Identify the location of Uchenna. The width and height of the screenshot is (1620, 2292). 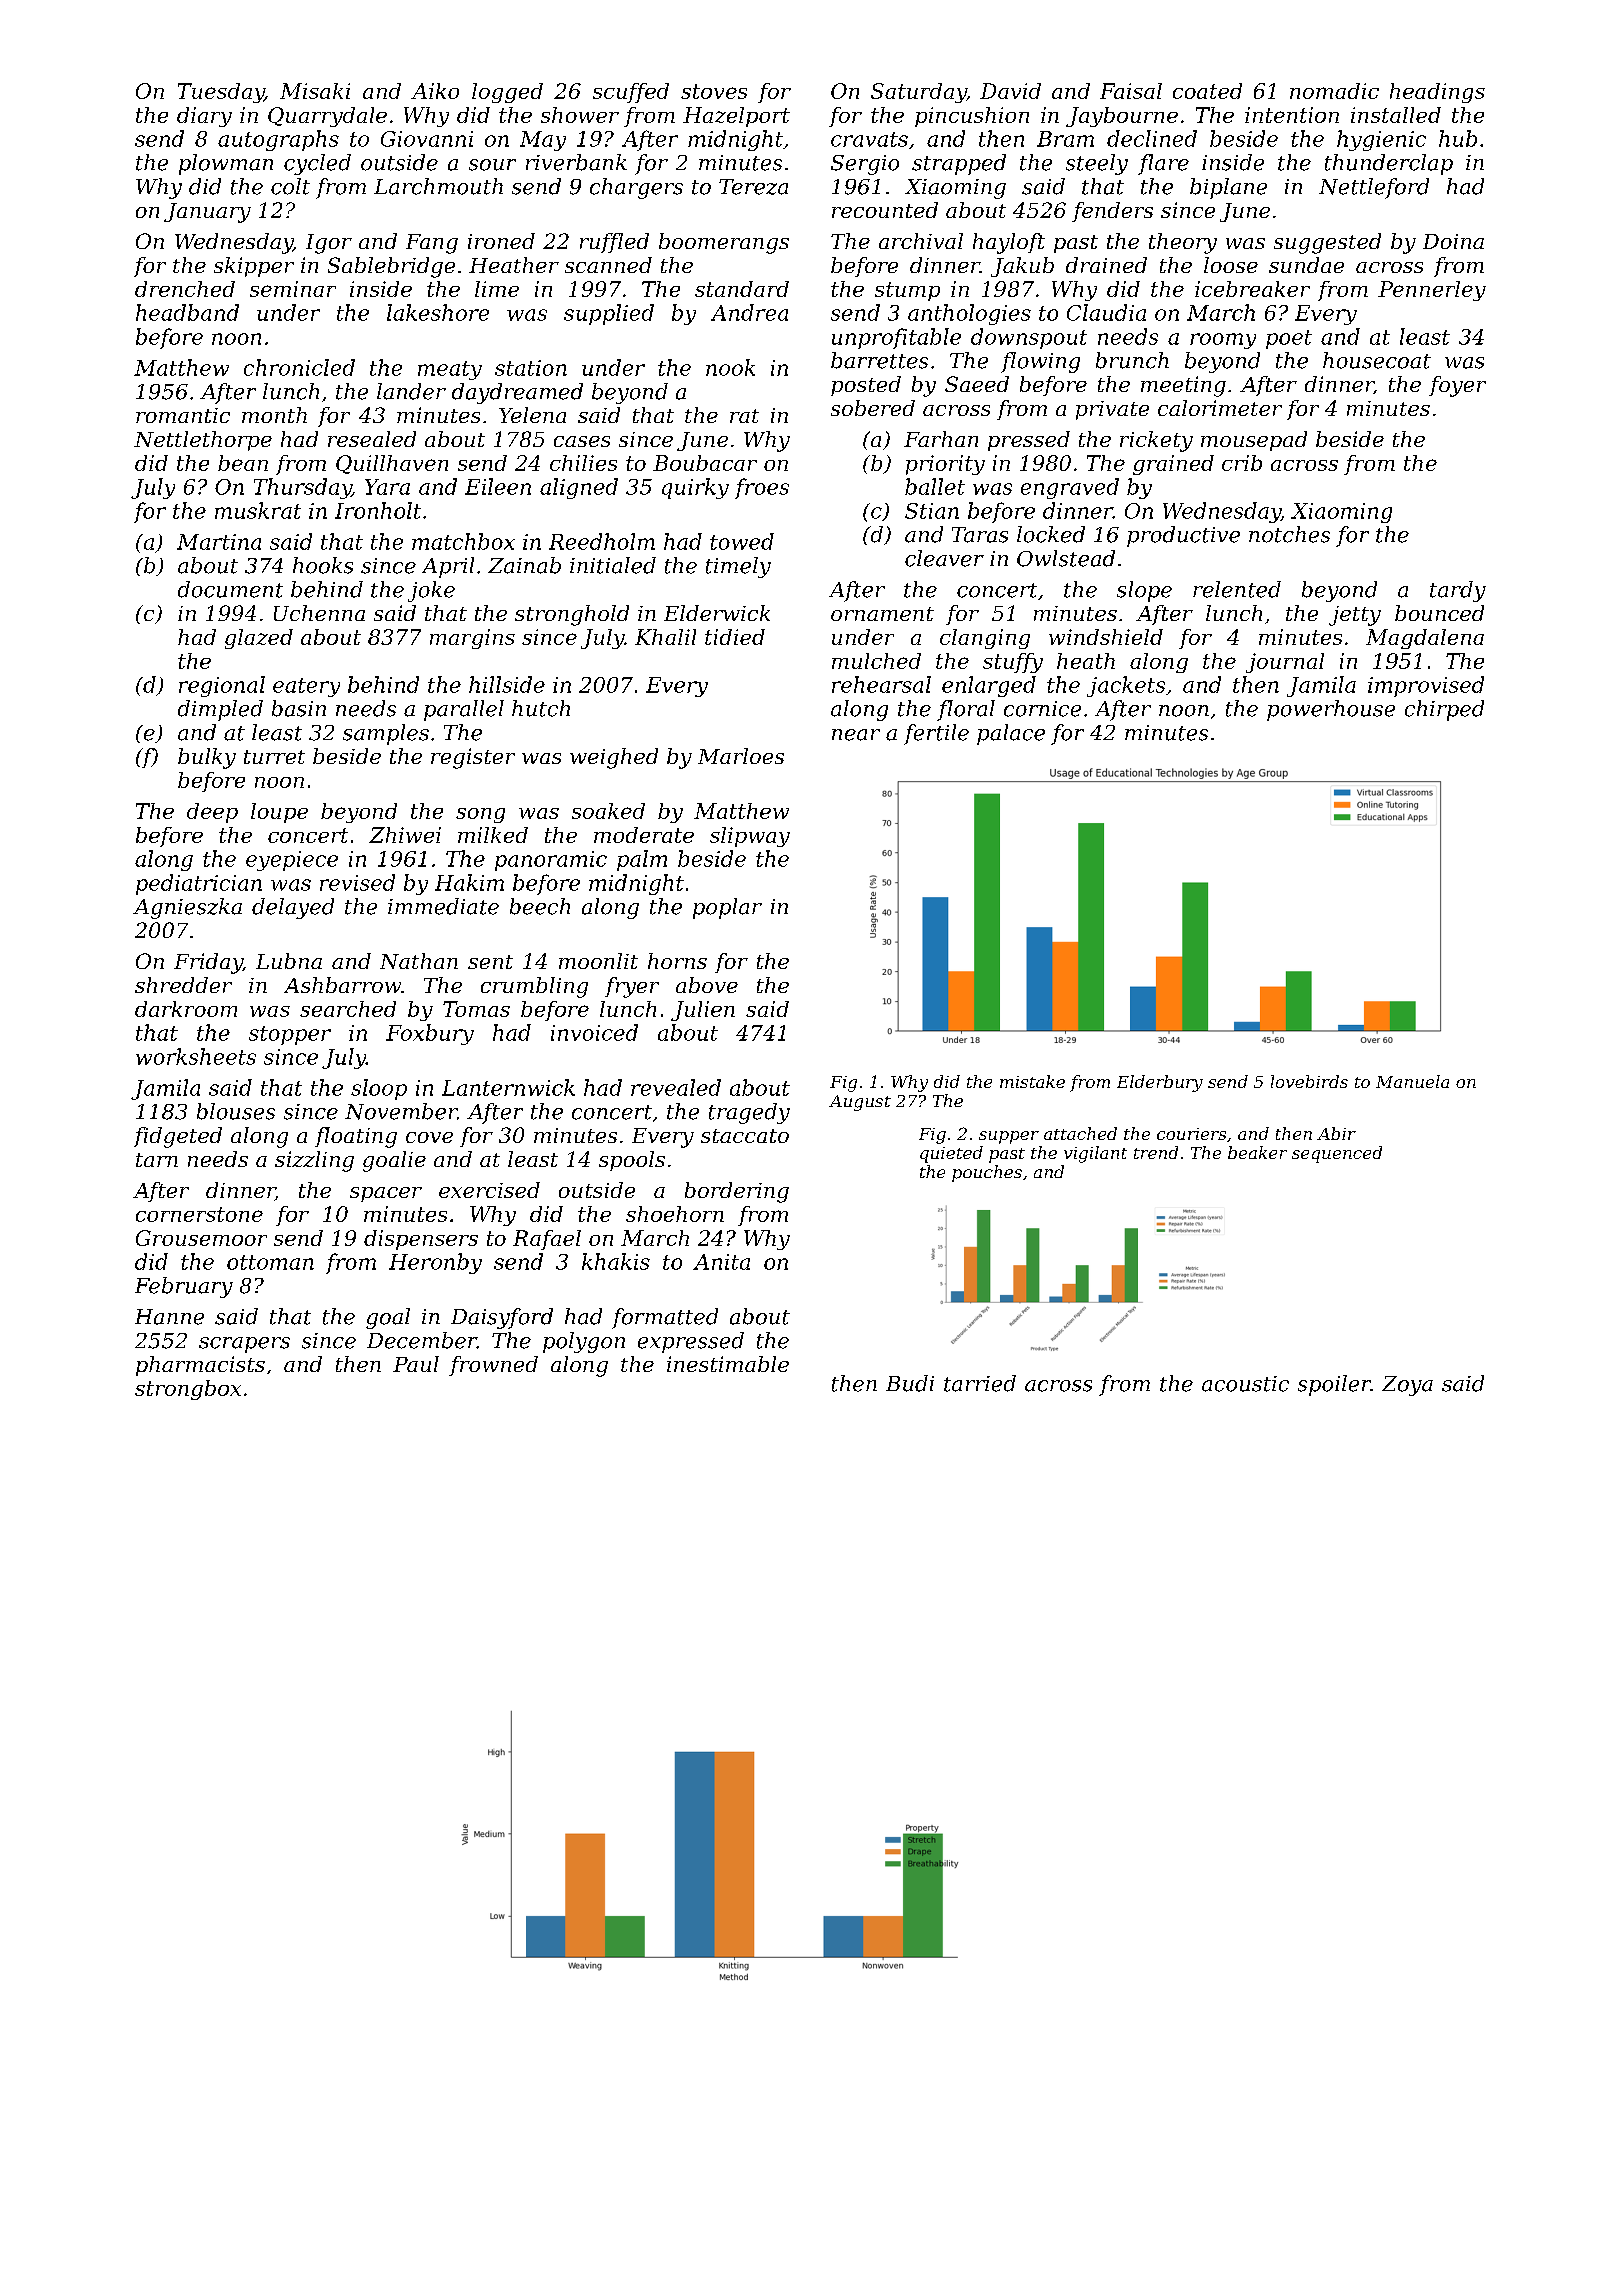
(319, 613).
